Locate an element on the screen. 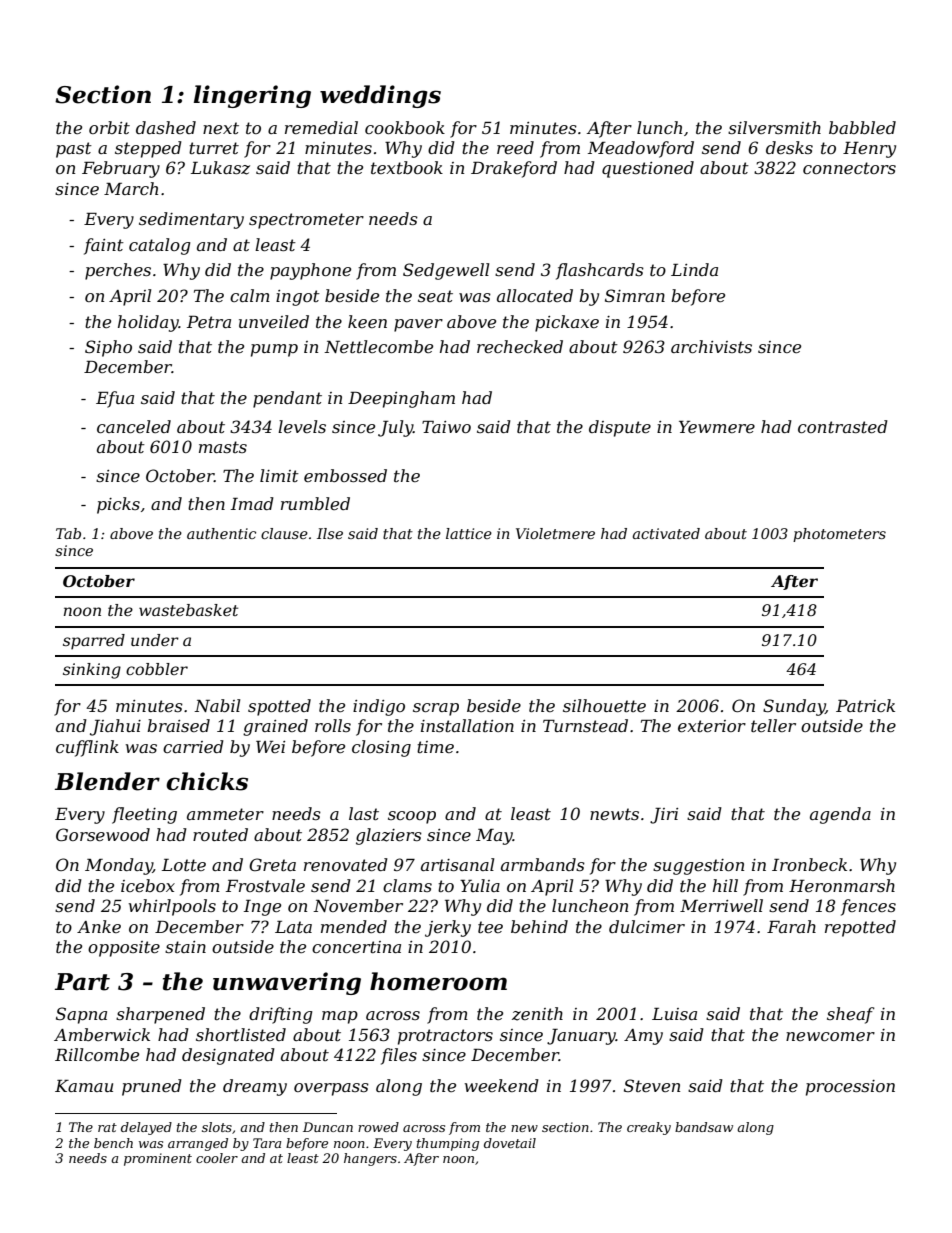  silhouette is located at coordinates (604, 705).
